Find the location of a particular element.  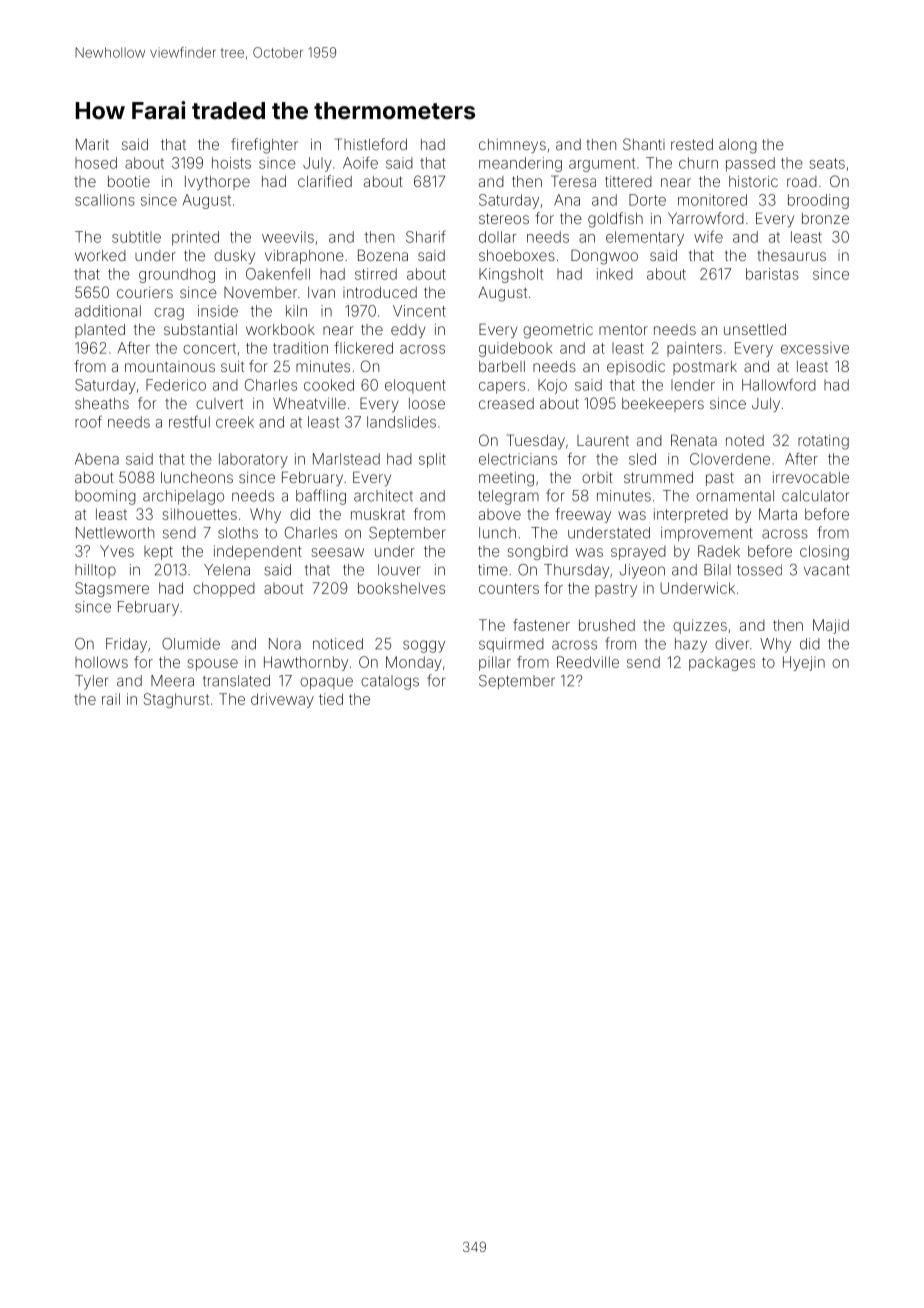

rested is located at coordinates (692, 144).
